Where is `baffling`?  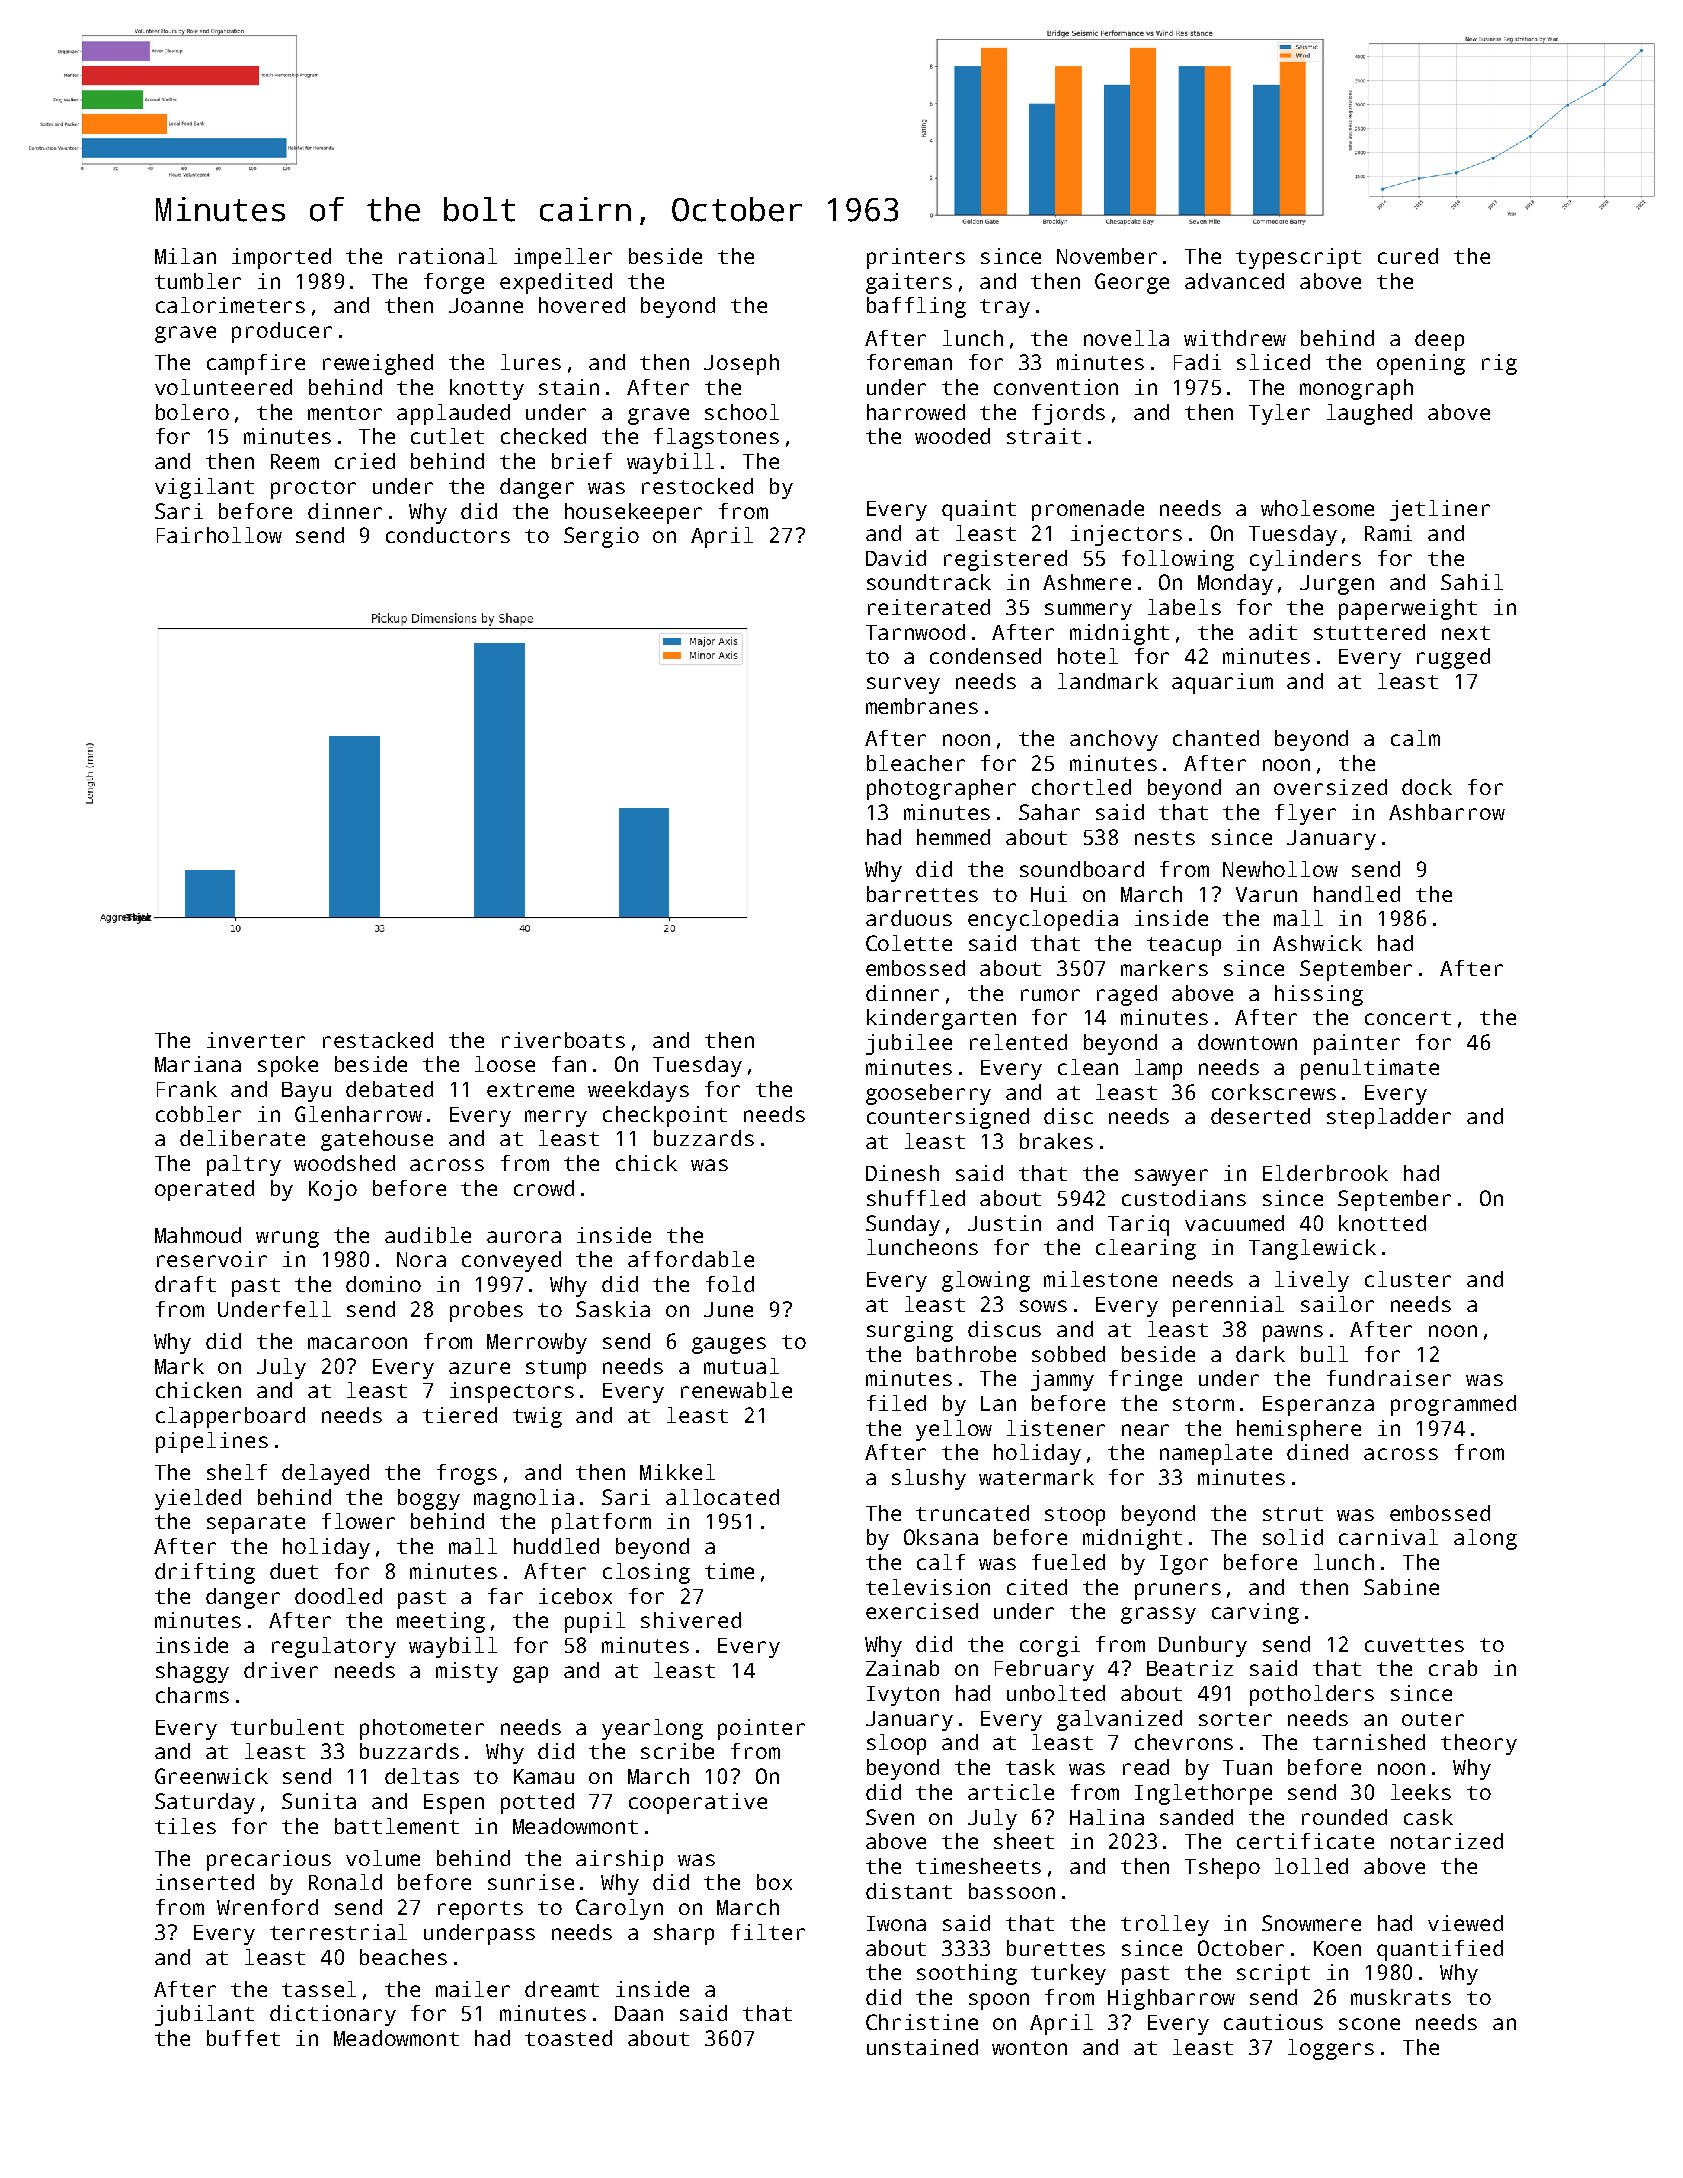
baffling is located at coordinates (916, 307).
